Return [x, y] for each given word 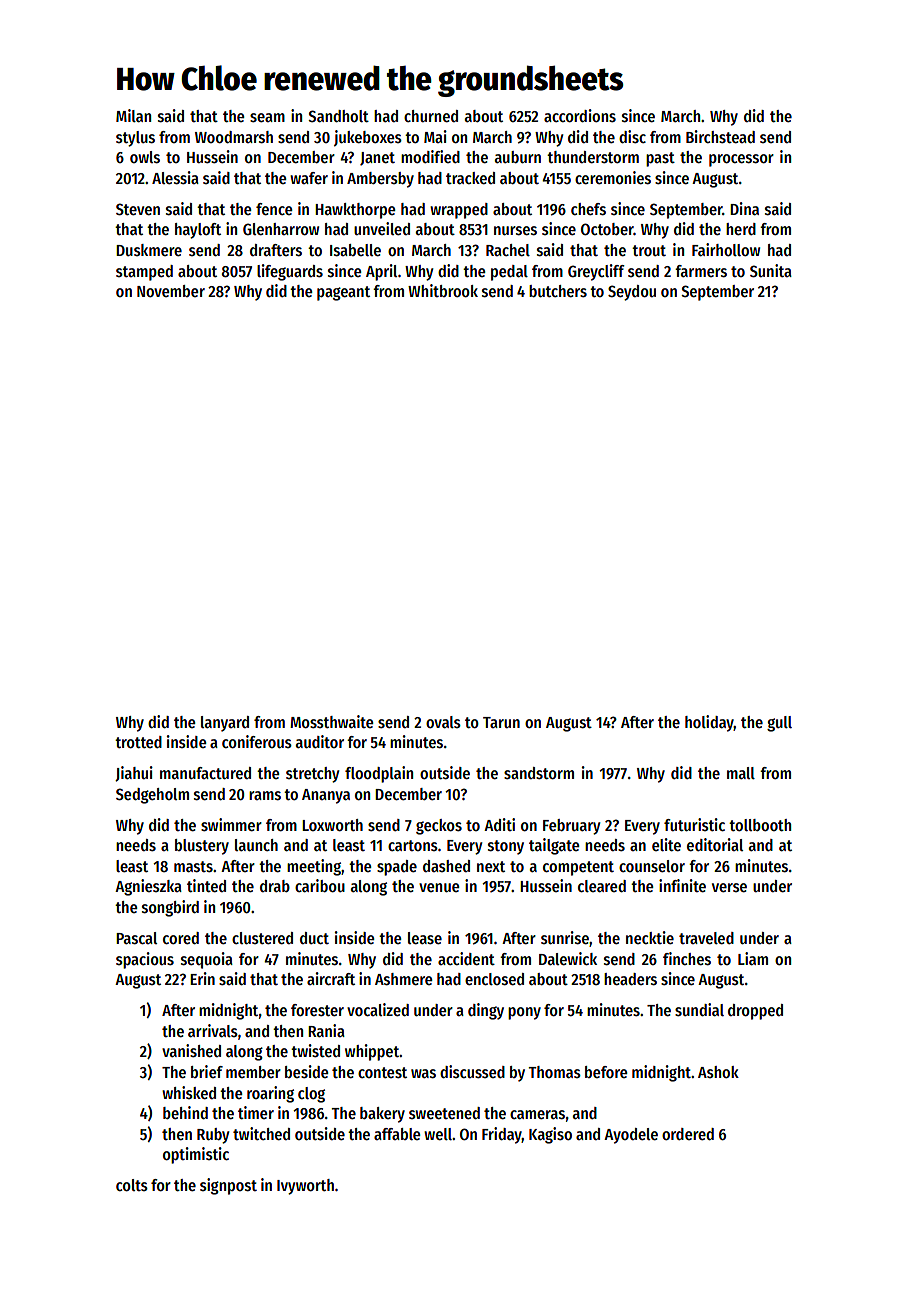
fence [274, 209]
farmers [701, 271]
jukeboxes [368, 138]
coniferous [257, 741]
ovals [443, 722]
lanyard [225, 724]
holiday [709, 723]
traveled [706, 938]
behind [185, 1112]
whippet [372, 1052]
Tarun [501, 722]
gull [779, 724]
